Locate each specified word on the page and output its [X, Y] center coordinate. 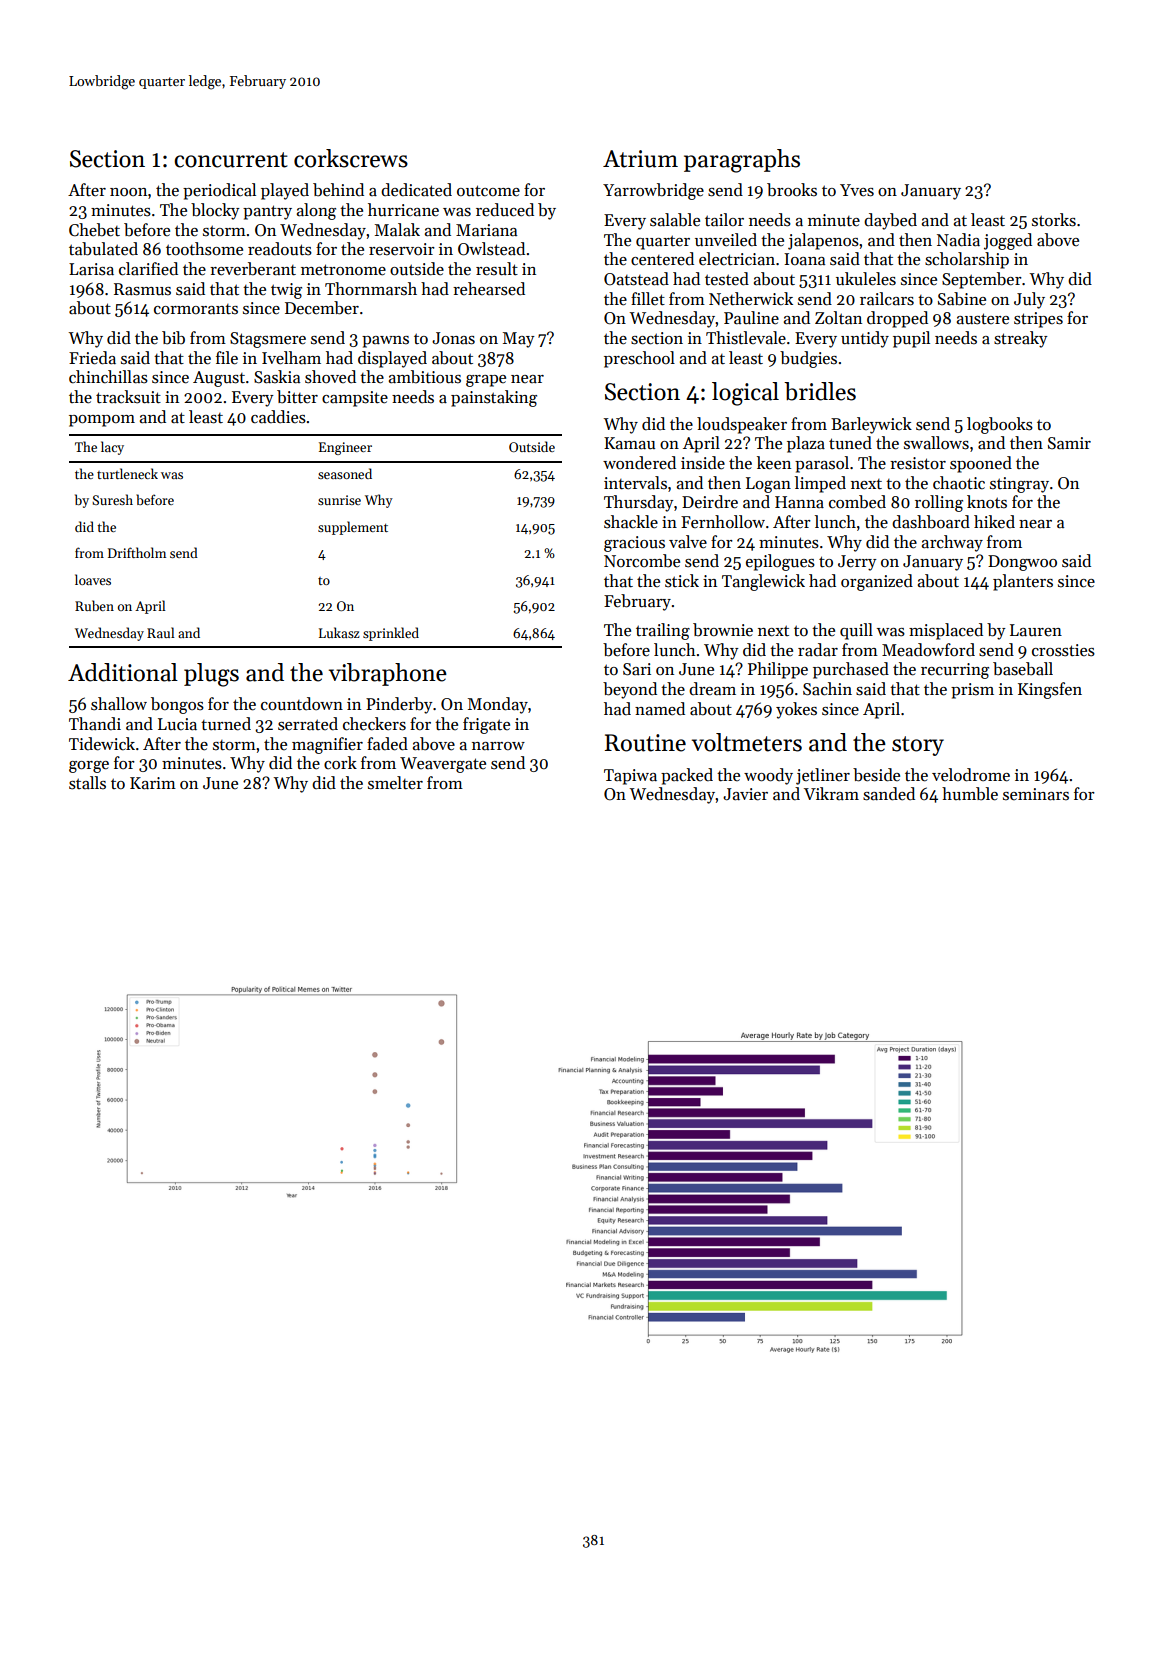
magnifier [327, 745]
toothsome [204, 249]
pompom [102, 421]
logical [745, 394]
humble [970, 794]
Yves [857, 190]
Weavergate [443, 765]
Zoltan [838, 318]
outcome [488, 191]
